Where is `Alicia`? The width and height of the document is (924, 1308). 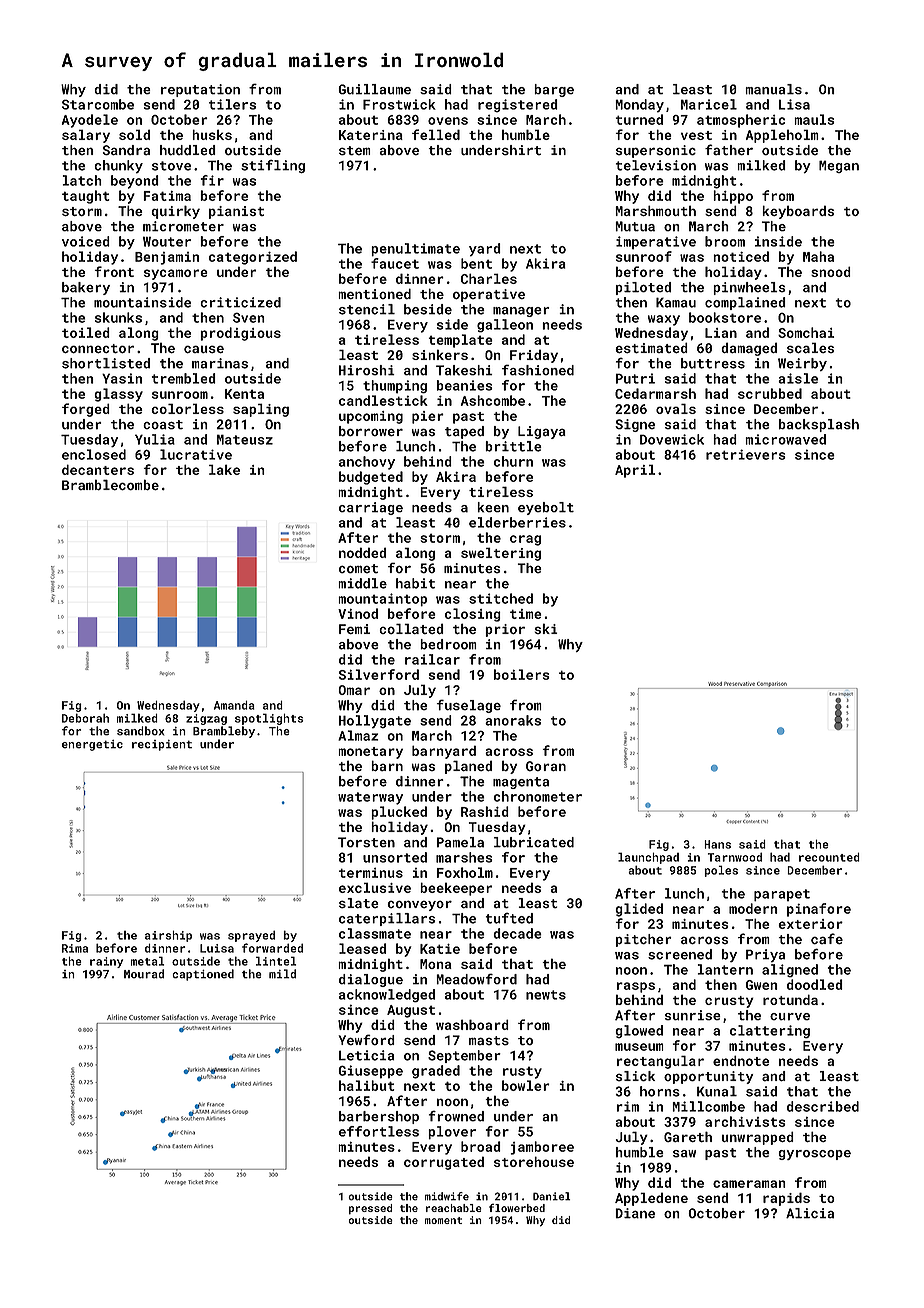
Alicia is located at coordinates (810, 1213).
